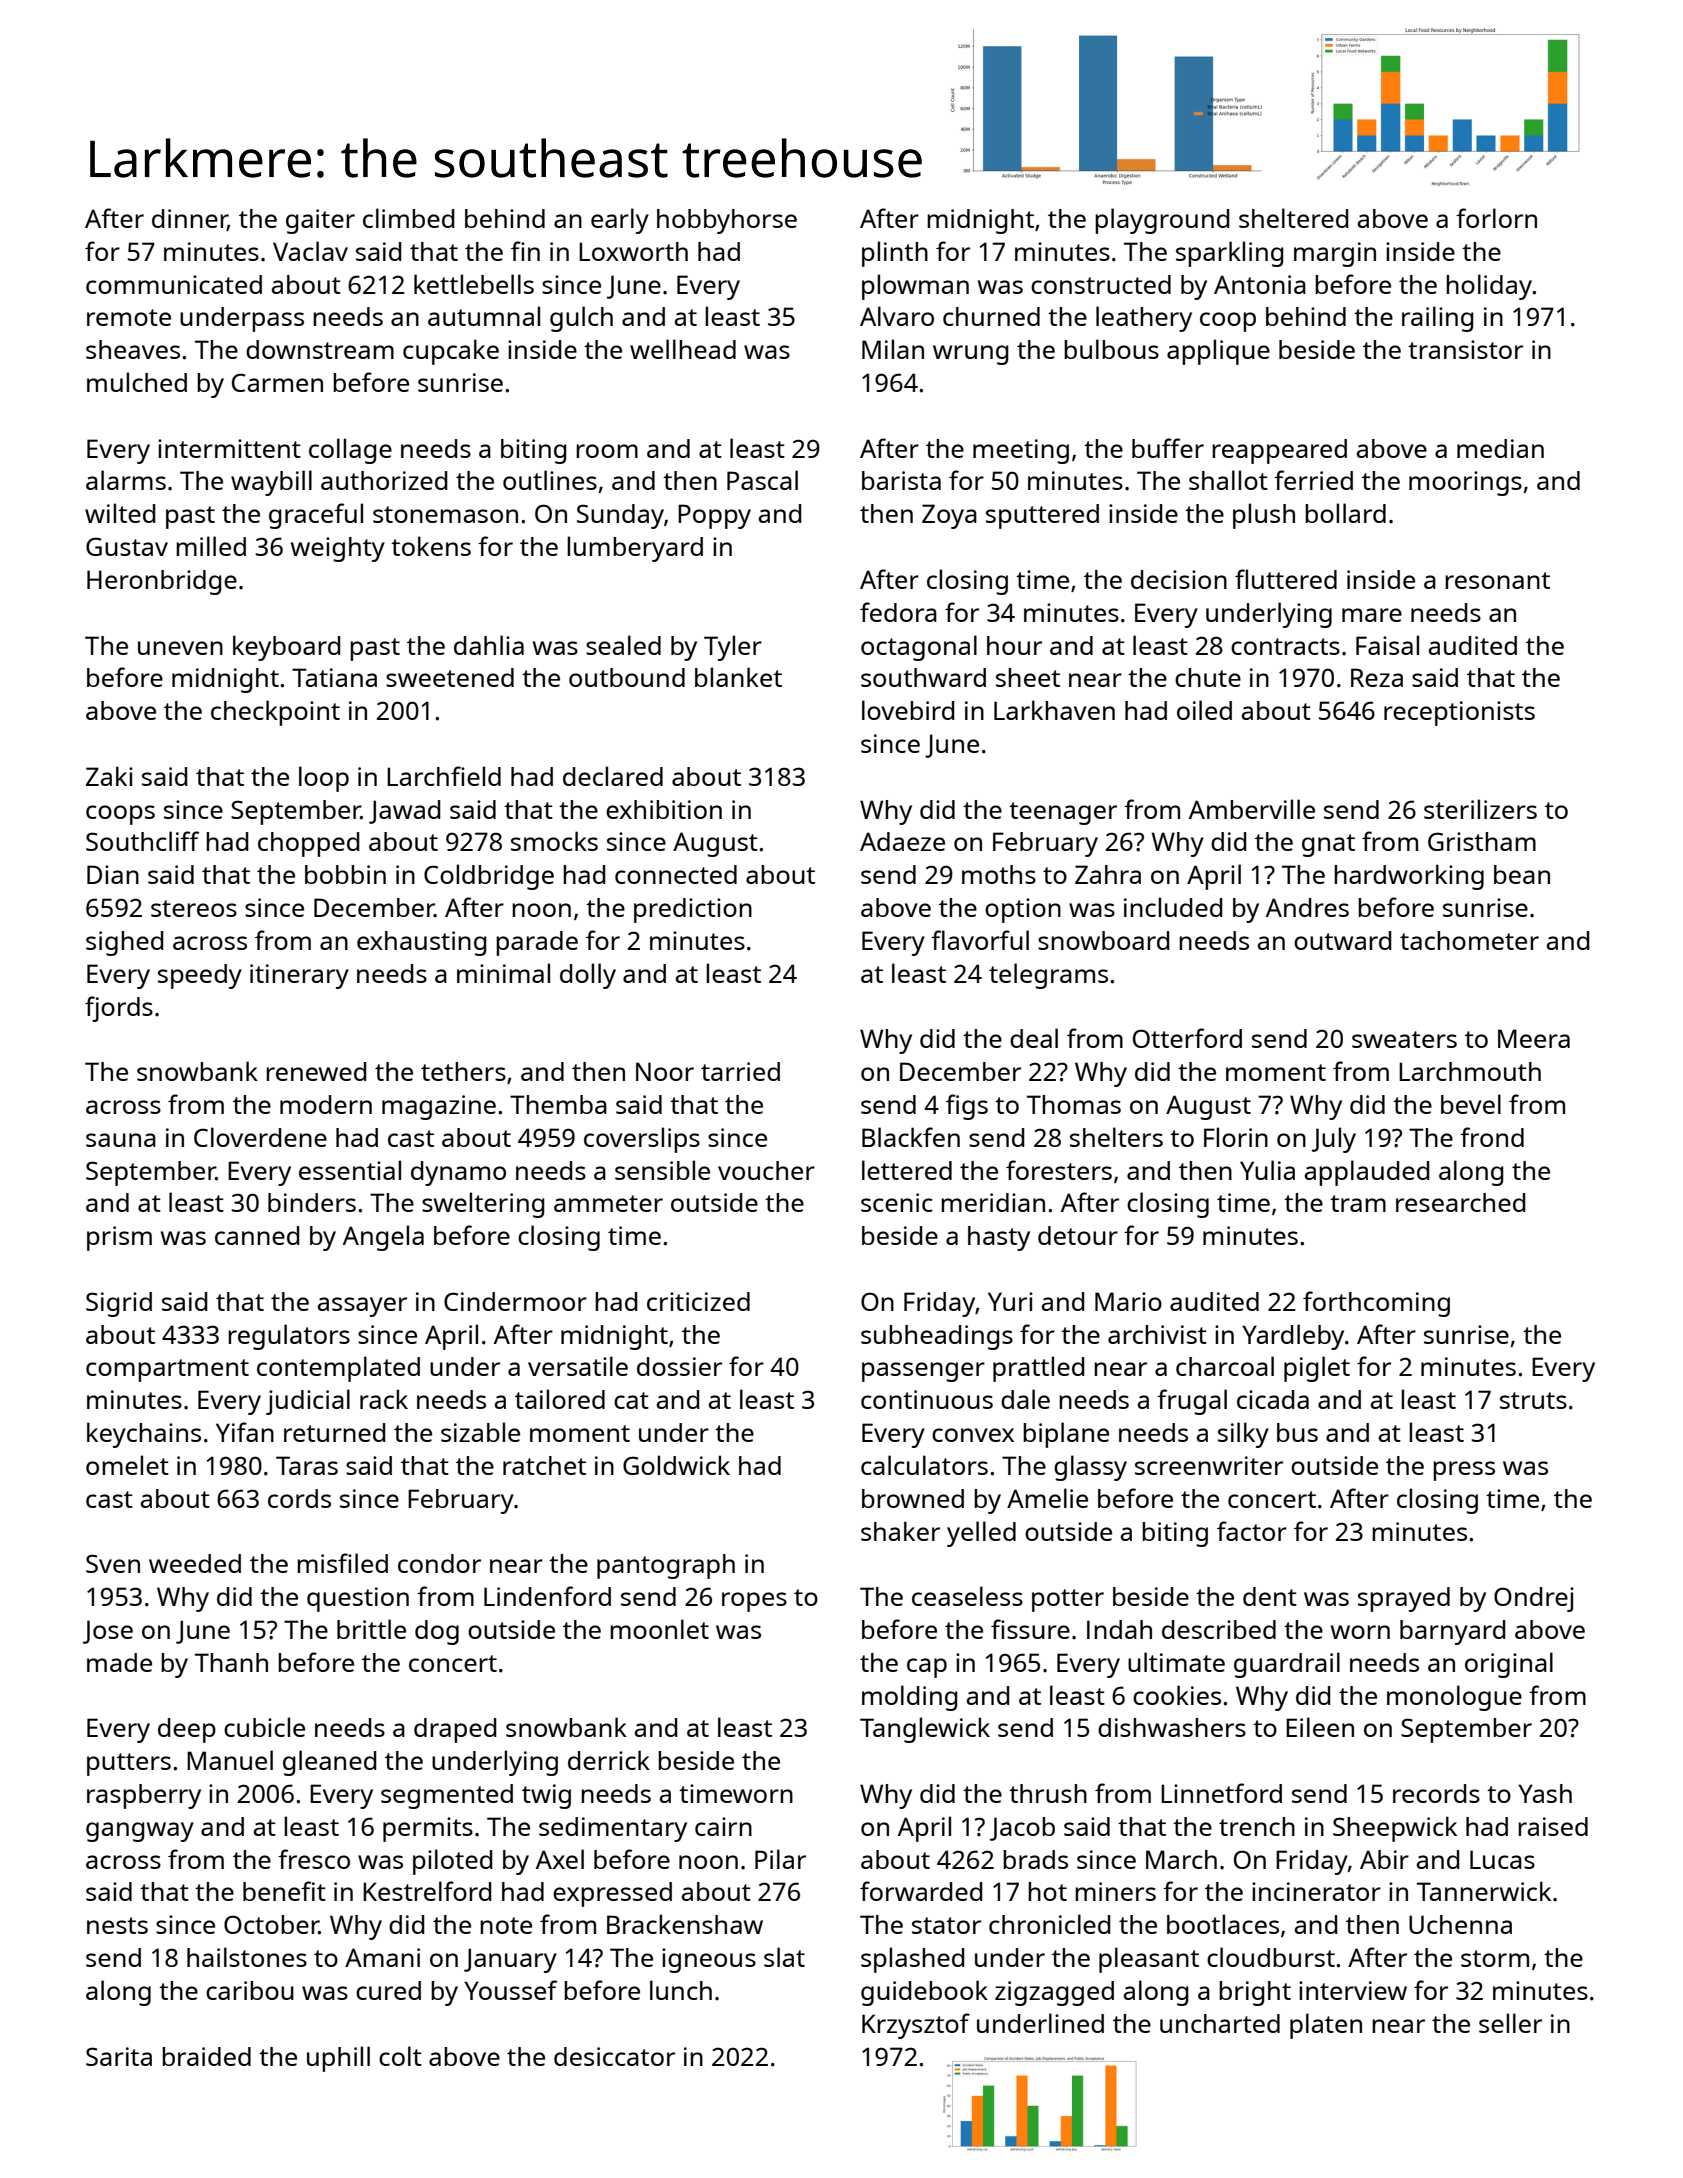 The image size is (1683, 2178). I want to click on sheltered, so click(1294, 218).
